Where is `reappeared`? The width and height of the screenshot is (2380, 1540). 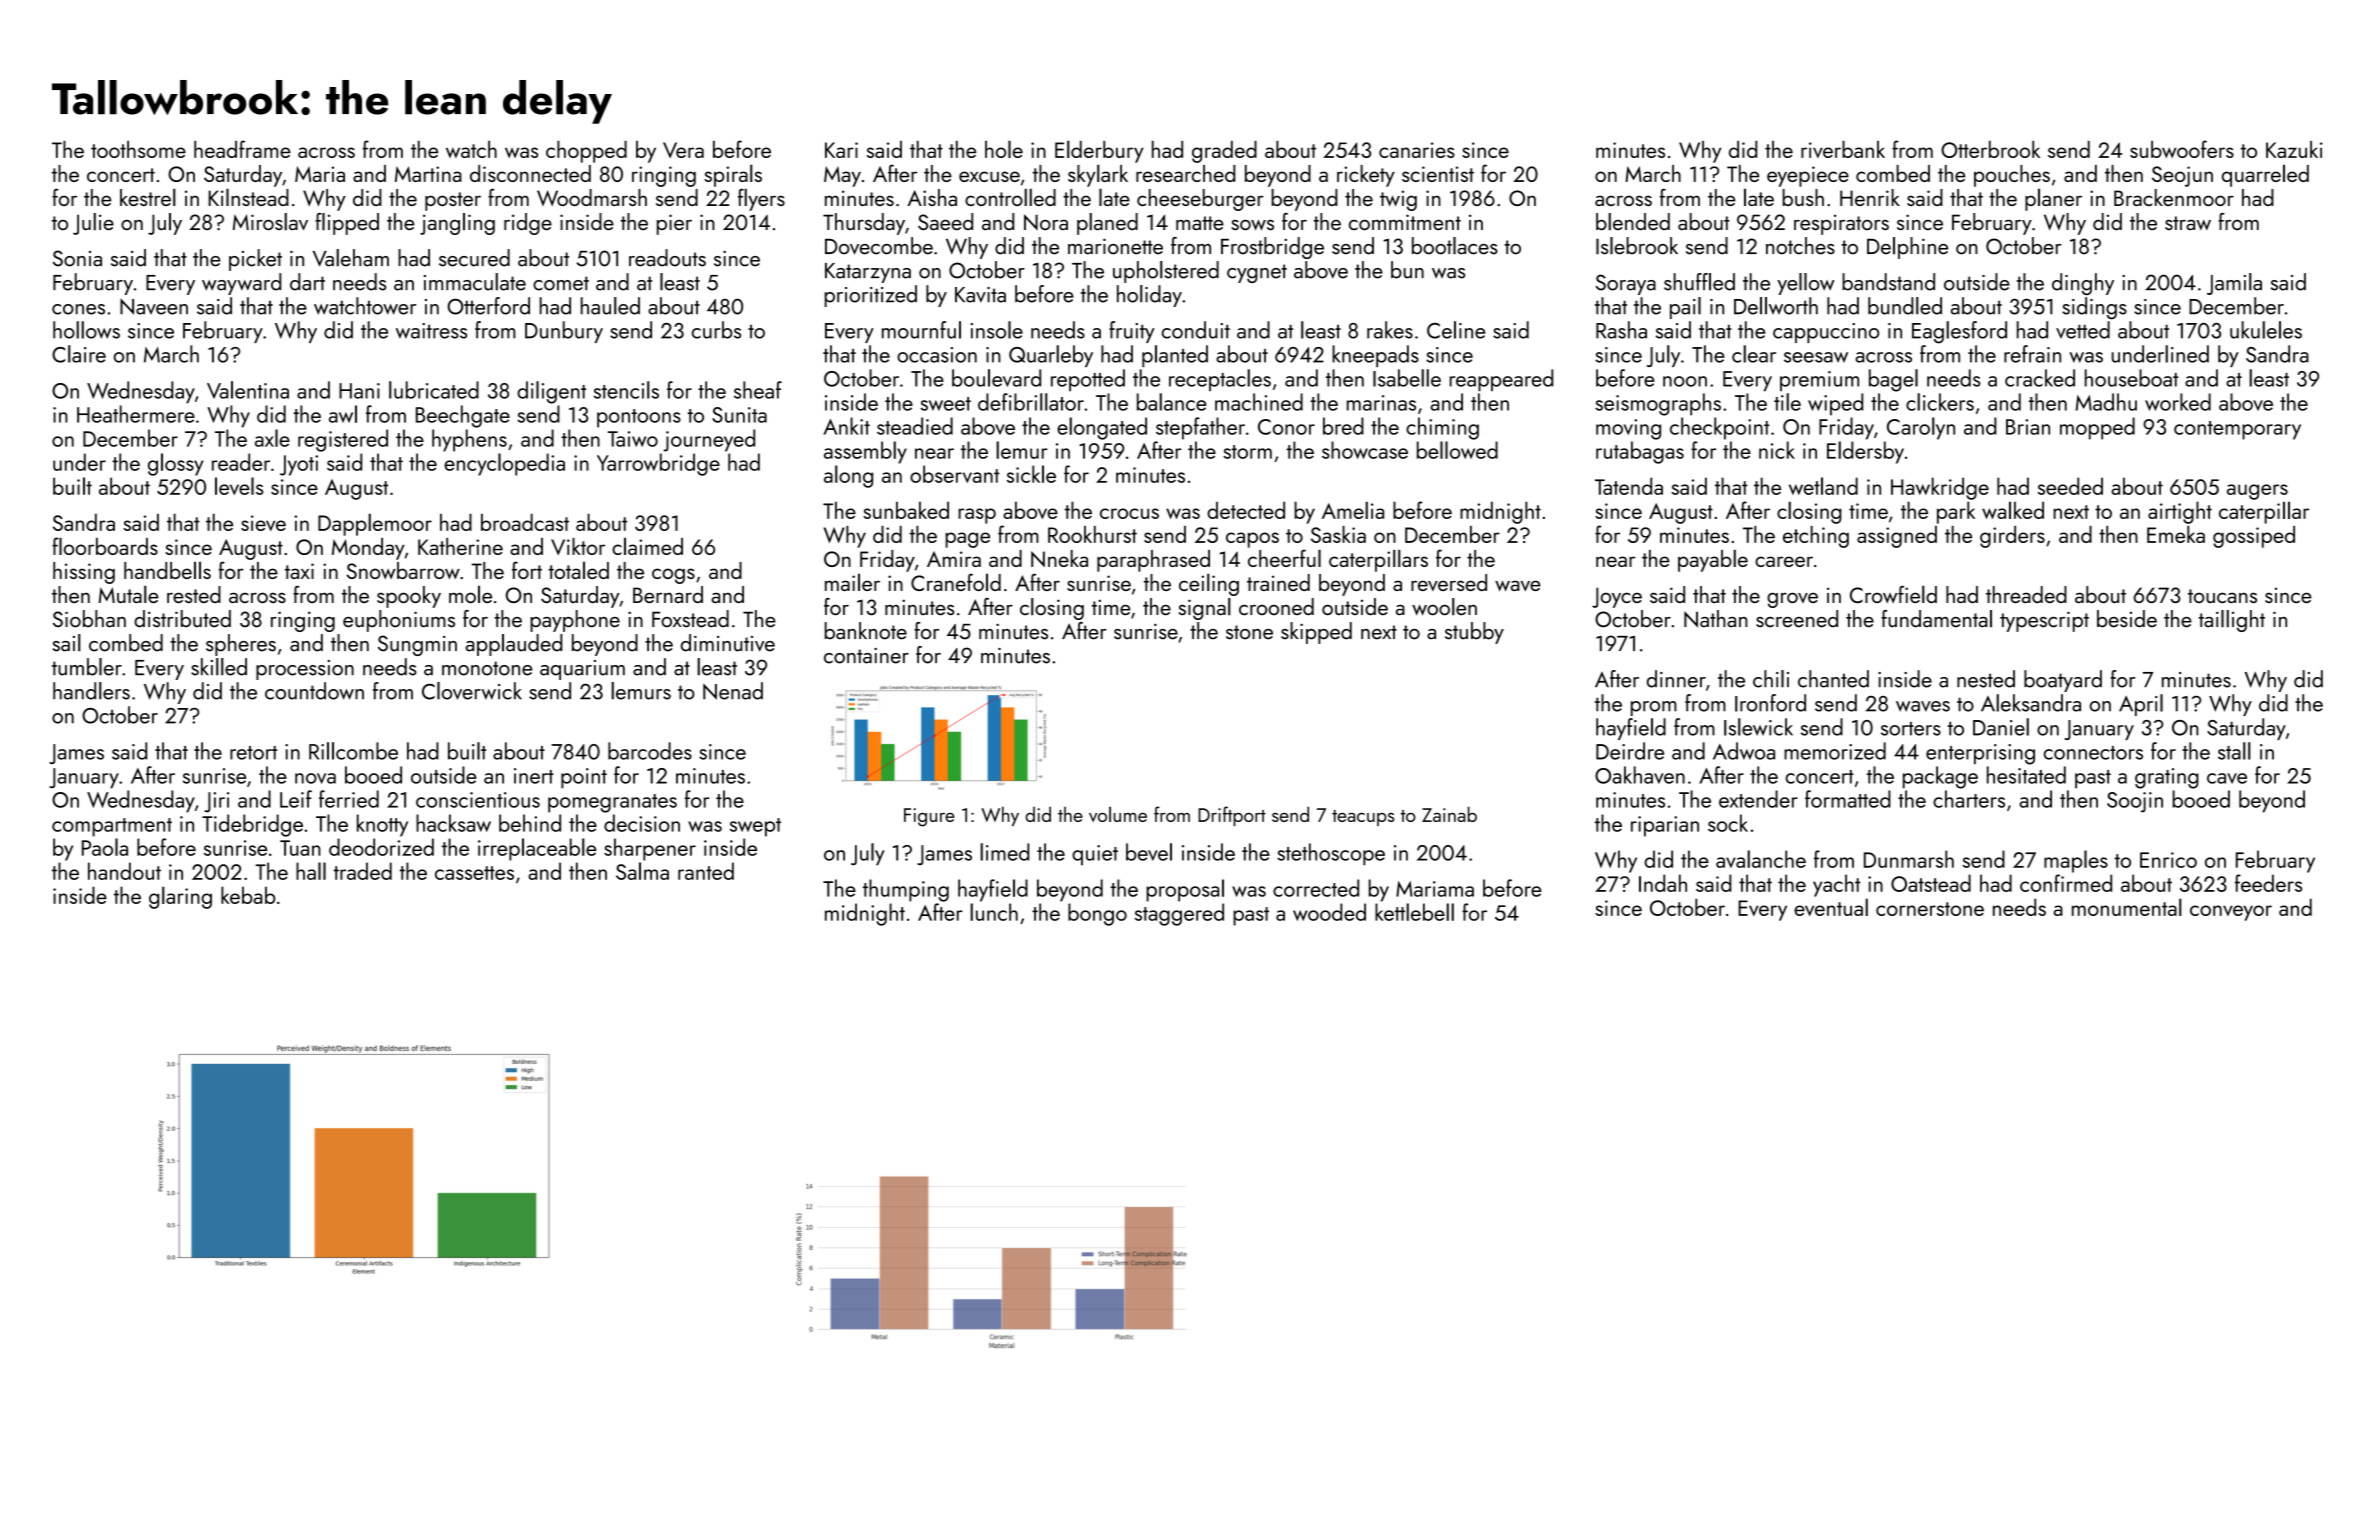 reappeared is located at coordinates (1501, 380).
